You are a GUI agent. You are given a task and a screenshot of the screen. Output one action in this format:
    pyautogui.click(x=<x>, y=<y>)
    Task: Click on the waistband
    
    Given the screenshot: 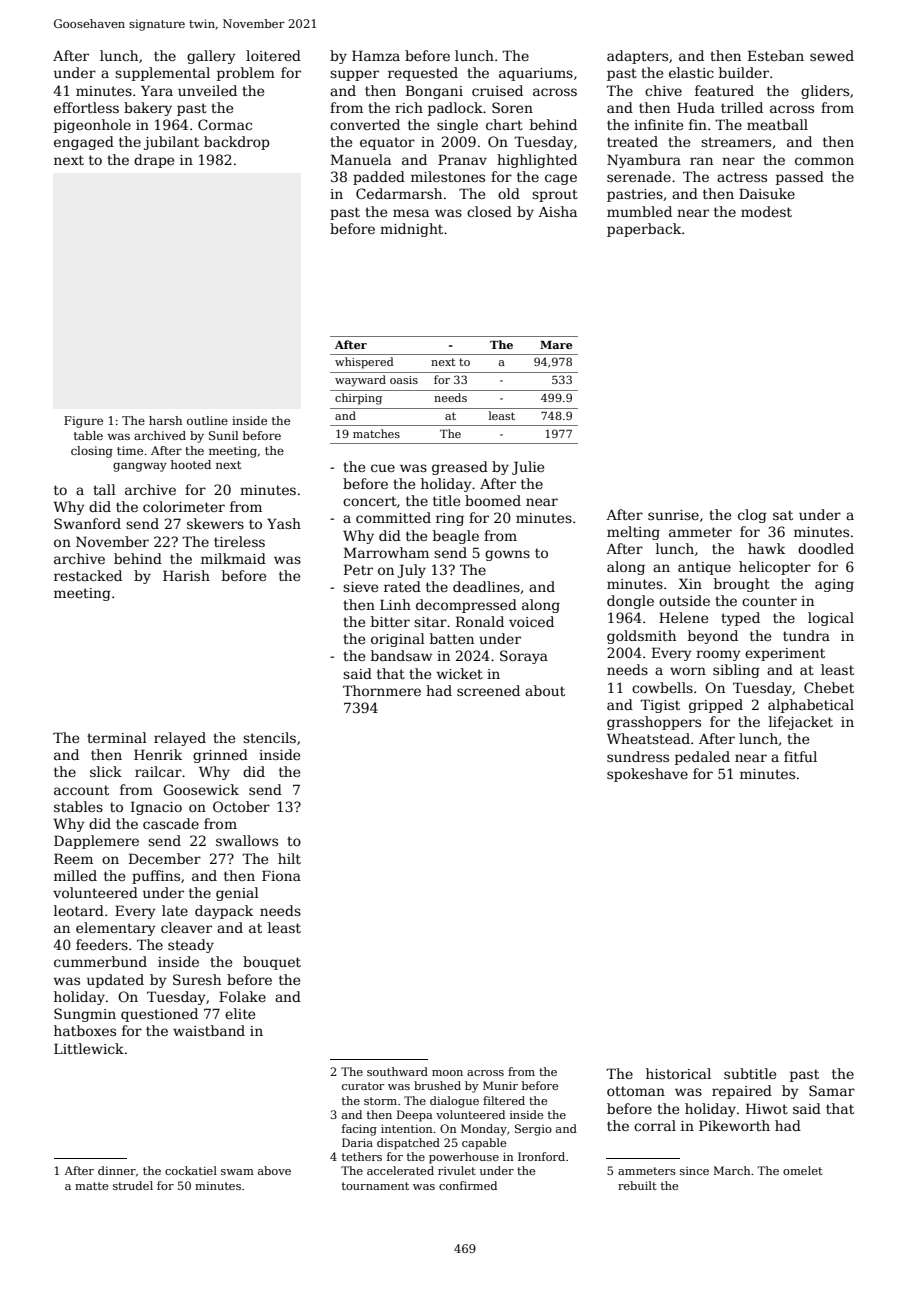 What is the action you would take?
    pyautogui.click(x=209, y=1030)
